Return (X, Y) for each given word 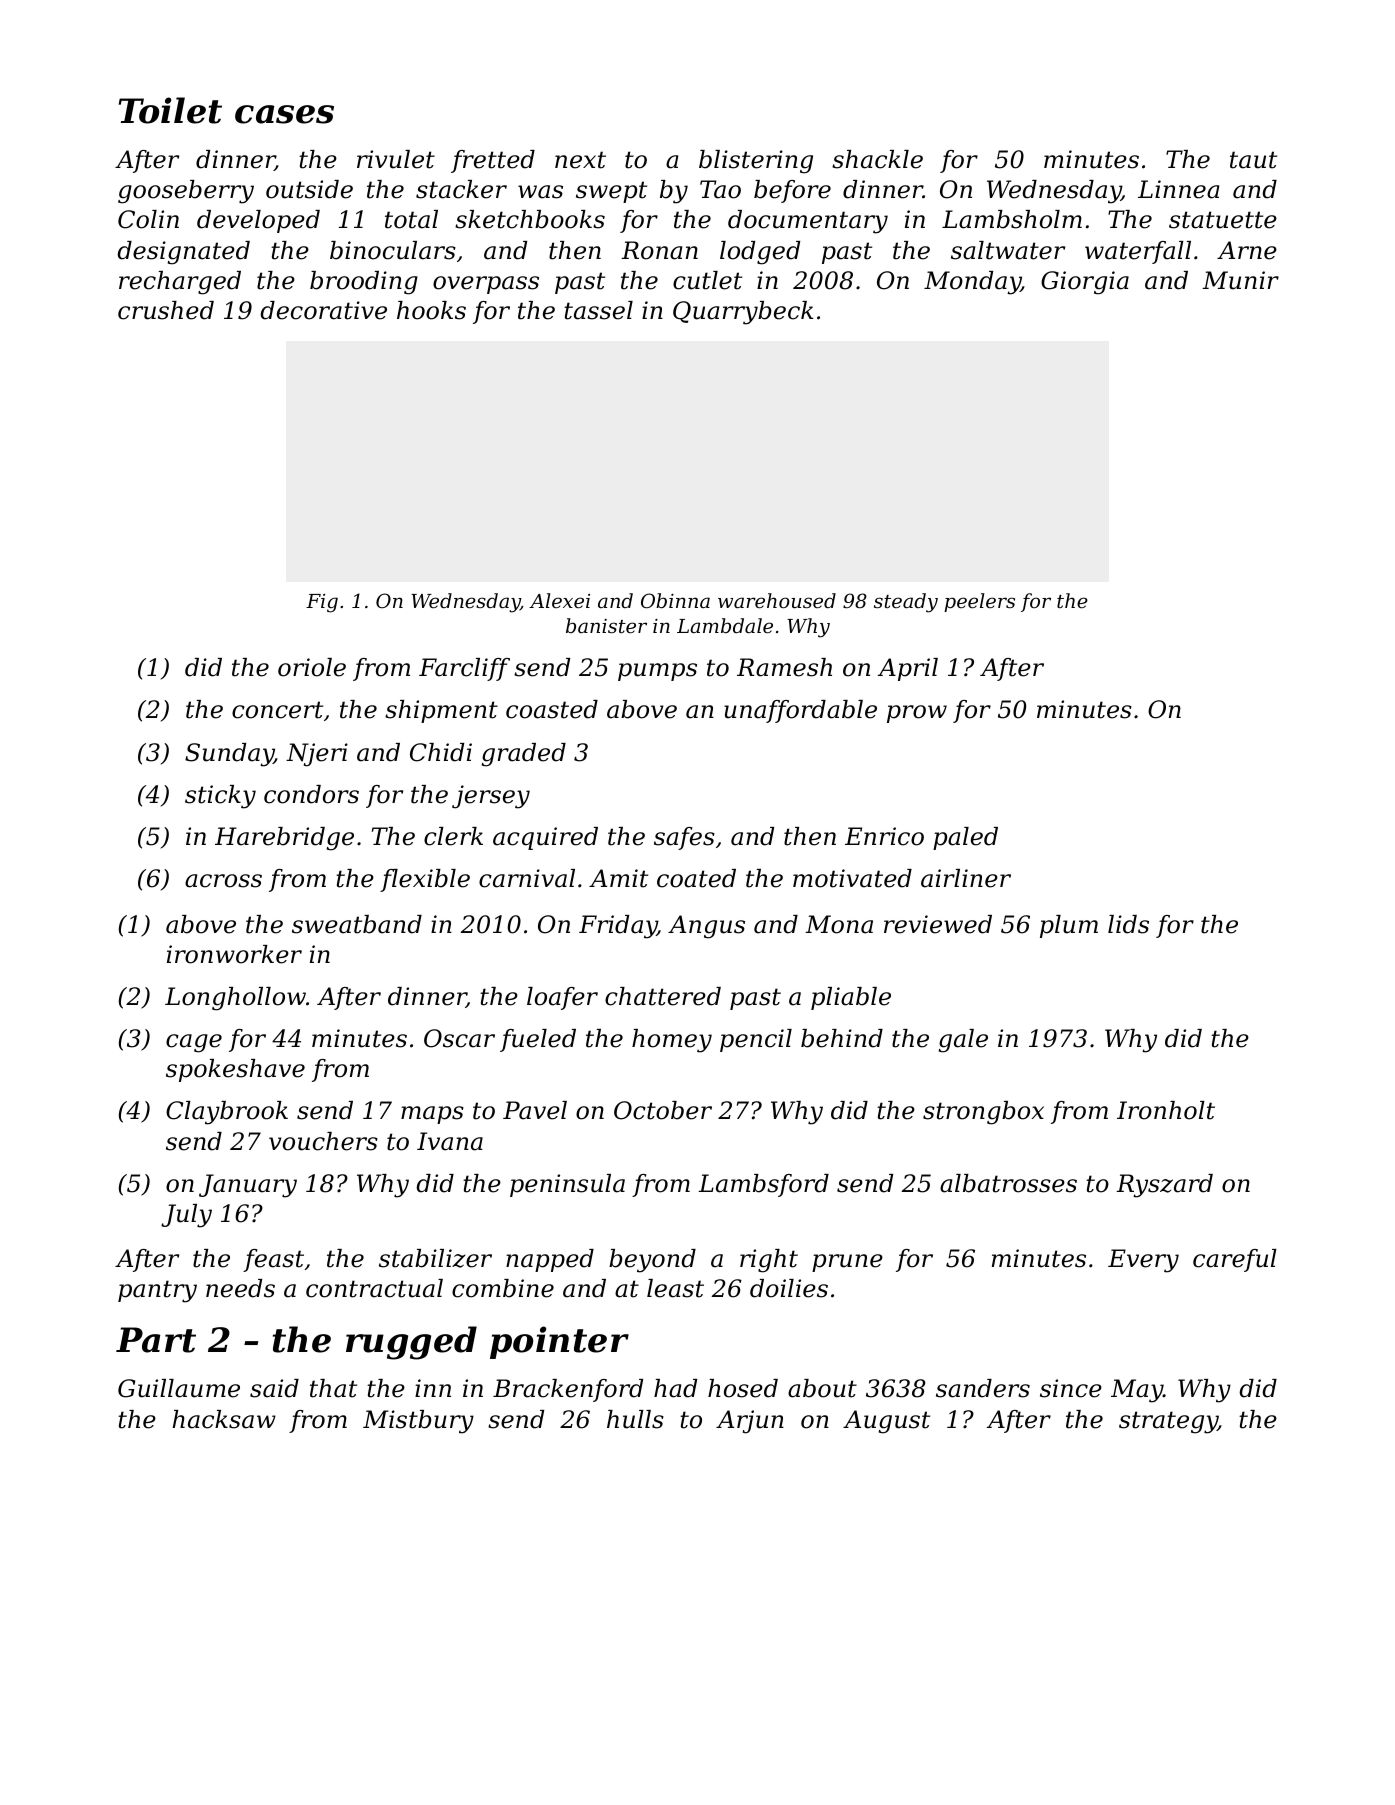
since (1071, 1388)
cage (194, 1043)
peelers (979, 602)
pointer (559, 1342)
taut (1253, 160)
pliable (851, 998)
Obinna (675, 600)
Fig (322, 603)
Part (156, 1340)
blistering (756, 162)
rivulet (396, 159)
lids (1128, 924)
